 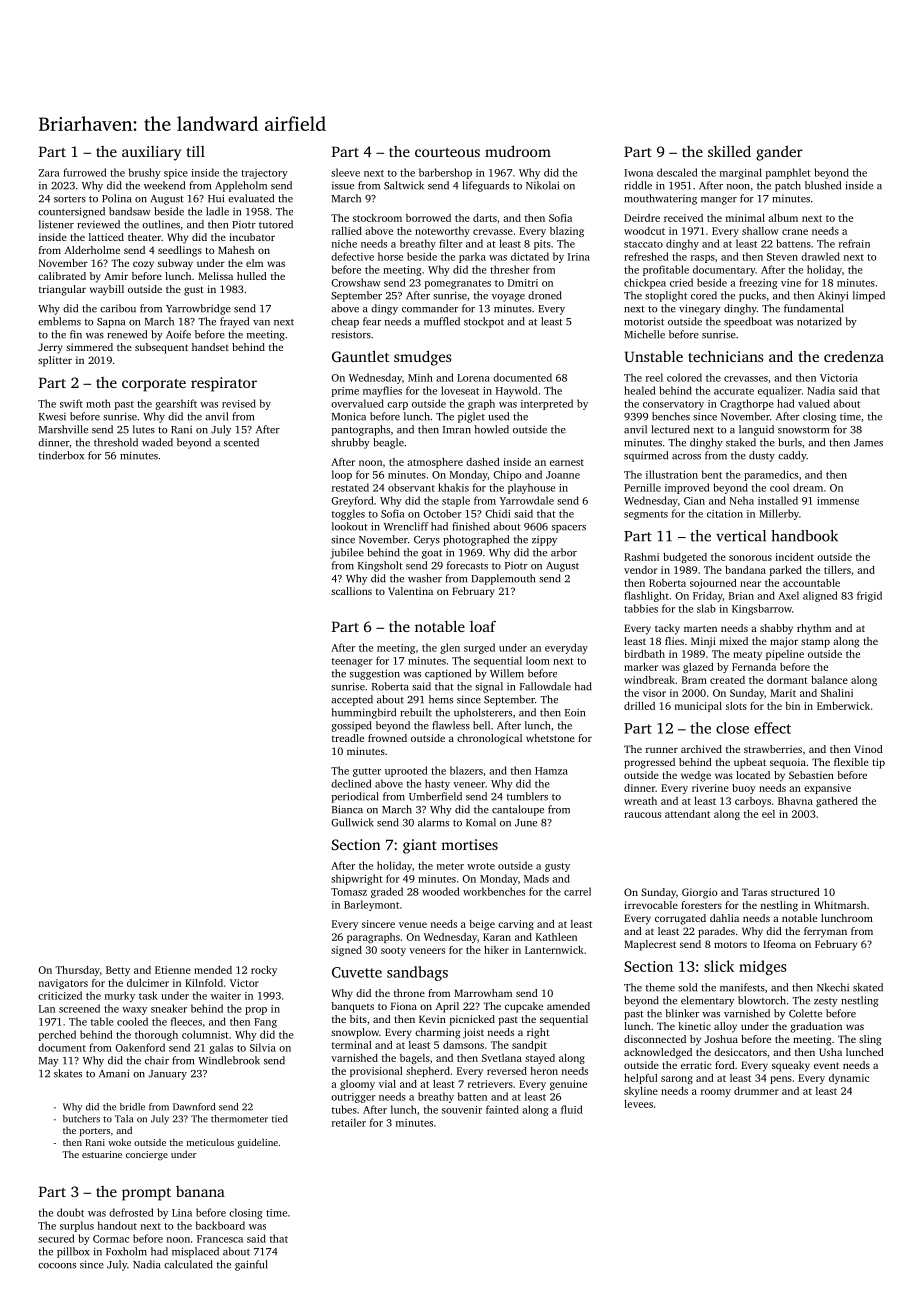 What do you see at coordinates (729, 151) in the screenshot?
I see `skilled` at bounding box center [729, 151].
